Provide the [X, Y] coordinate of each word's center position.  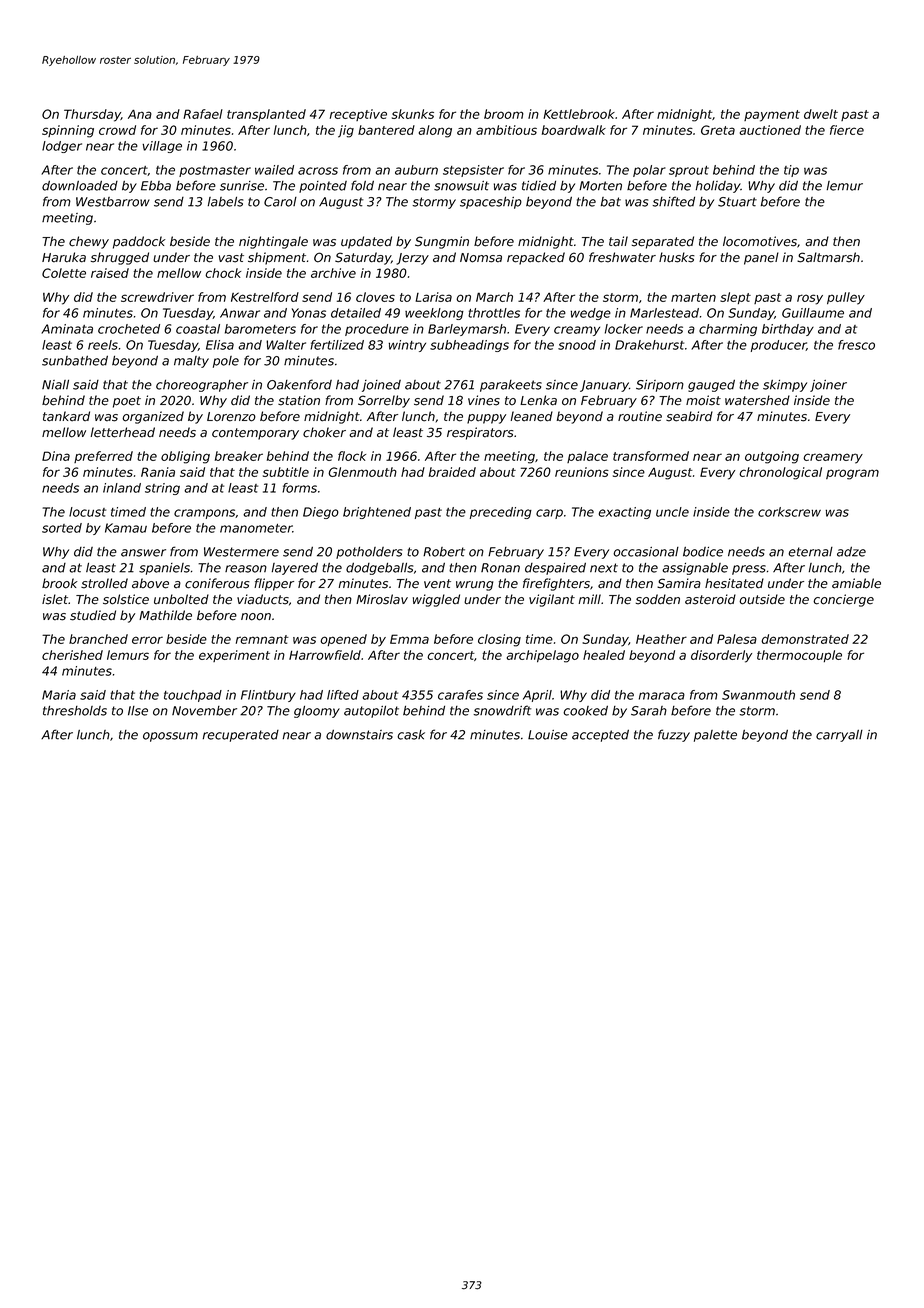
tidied [539, 186]
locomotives [760, 241]
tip [791, 171]
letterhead [122, 432]
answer [143, 553]
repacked [536, 258]
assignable [695, 569]
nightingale [273, 242]
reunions [582, 472]
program [852, 474]
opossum [170, 737]
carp [549, 514]
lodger [62, 147]
